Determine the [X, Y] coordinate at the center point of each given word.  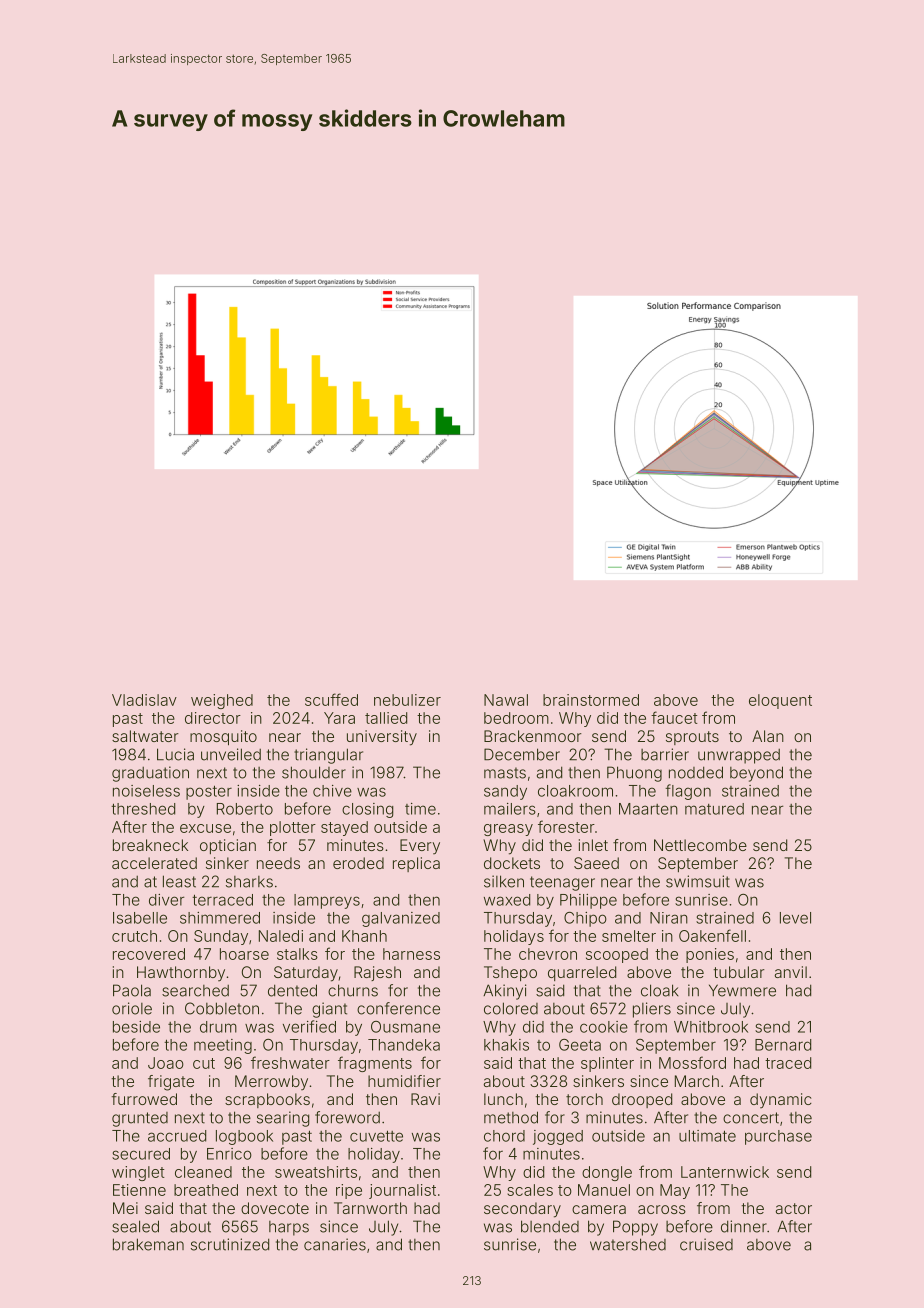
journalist [402, 1191]
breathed [206, 1190]
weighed [222, 701]
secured [141, 1154]
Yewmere [742, 990]
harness [411, 954]
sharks [249, 882]
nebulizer [407, 700]
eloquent [780, 701]
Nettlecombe [700, 845]
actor [794, 1208]
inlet [593, 845]
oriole [132, 1008]
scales [530, 1190]
